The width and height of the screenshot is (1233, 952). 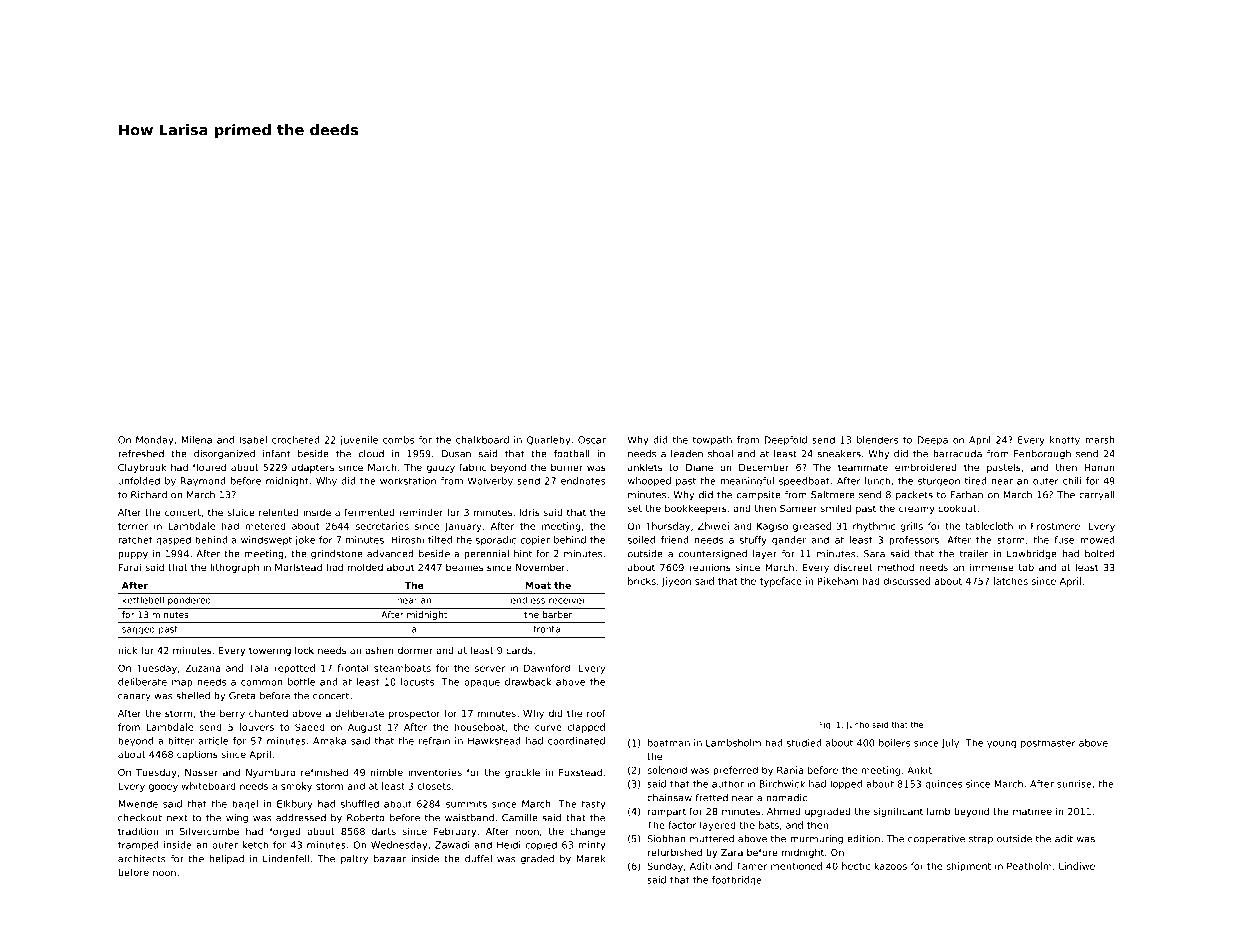 What do you see at coordinates (737, 881) in the screenshot?
I see `footbridge` at bounding box center [737, 881].
